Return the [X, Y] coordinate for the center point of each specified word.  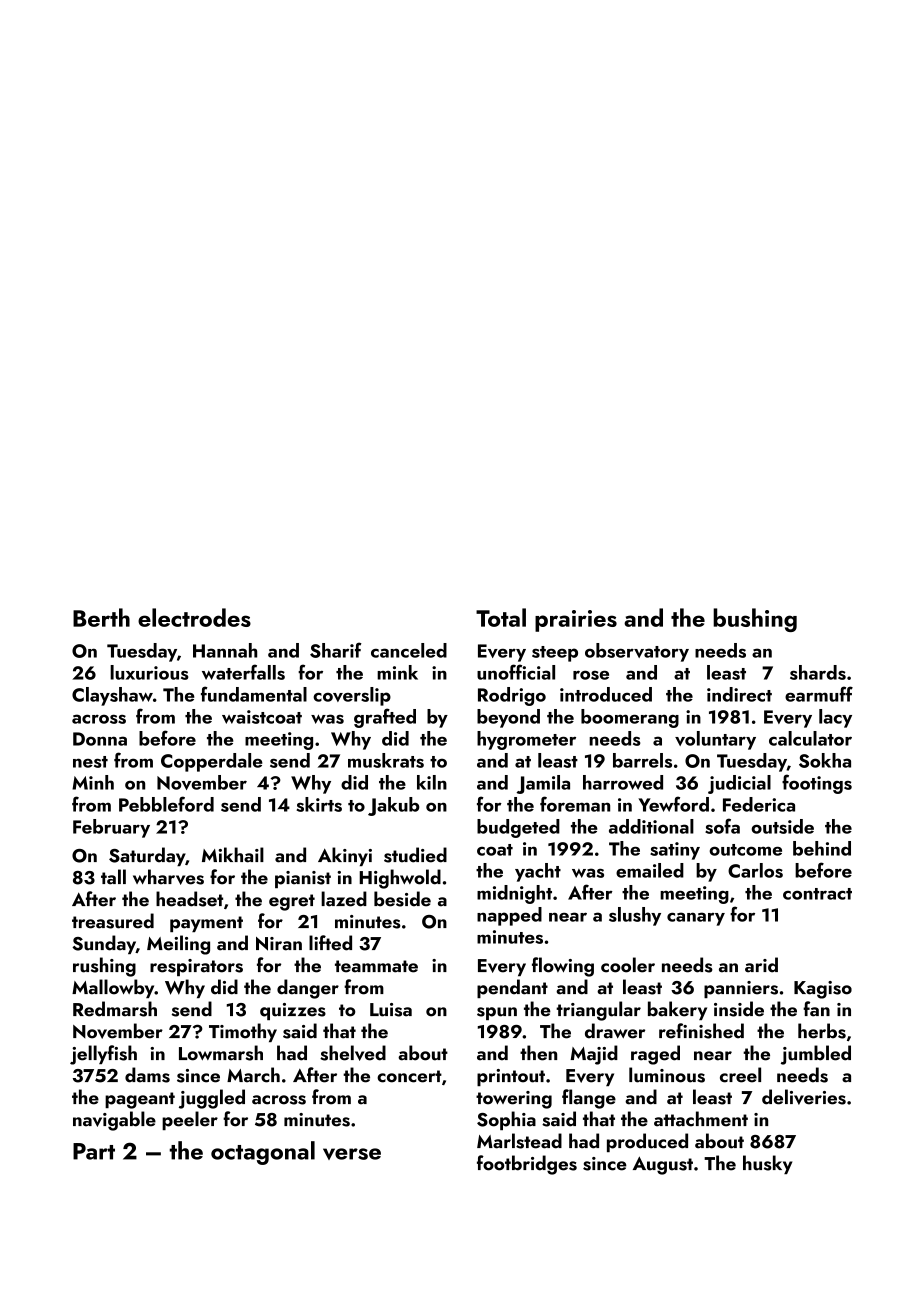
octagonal [263, 1153]
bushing [755, 620]
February [111, 828]
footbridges [527, 1165]
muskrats [386, 760]
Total [501, 617]
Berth [101, 617]
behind [822, 848]
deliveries [804, 1097]
